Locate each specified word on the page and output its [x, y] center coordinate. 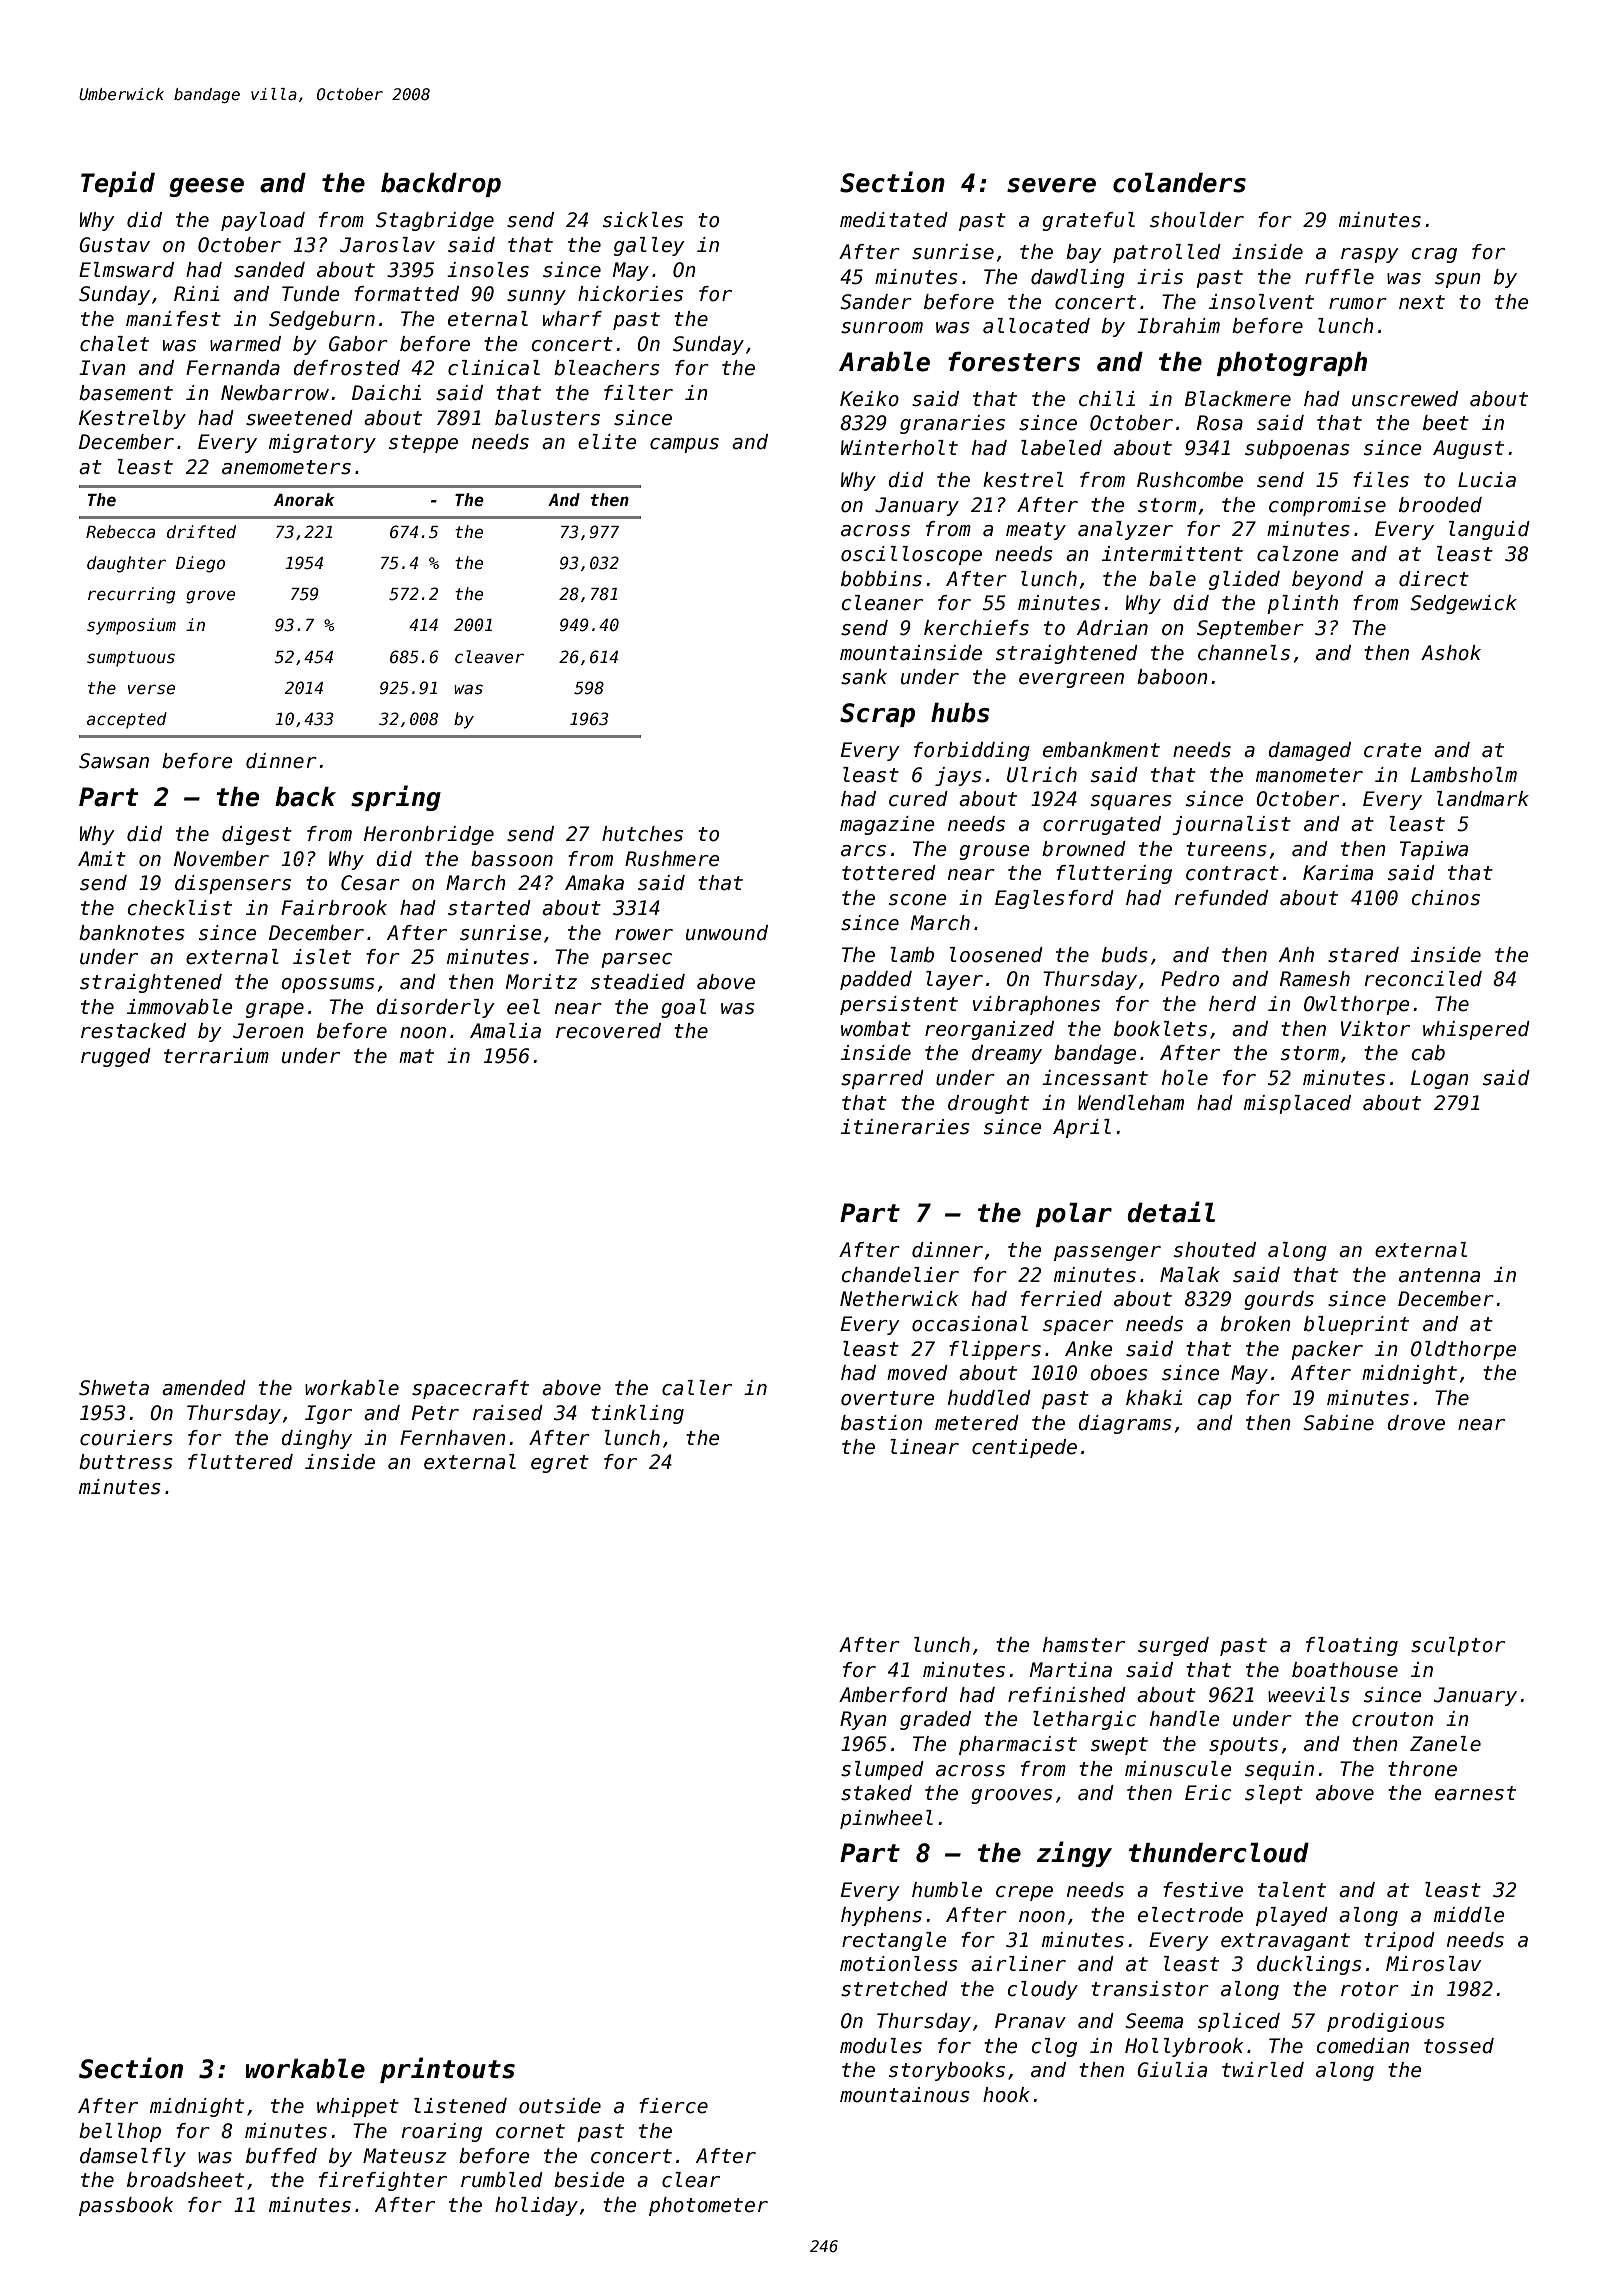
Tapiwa [1434, 850]
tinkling [637, 1414]
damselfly [133, 2157]
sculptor [1458, 1646]
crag [1434, 255]
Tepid [118, 184]
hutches [642, 834]
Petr [435, 1413]
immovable [179, 1007]
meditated [894, 220]
